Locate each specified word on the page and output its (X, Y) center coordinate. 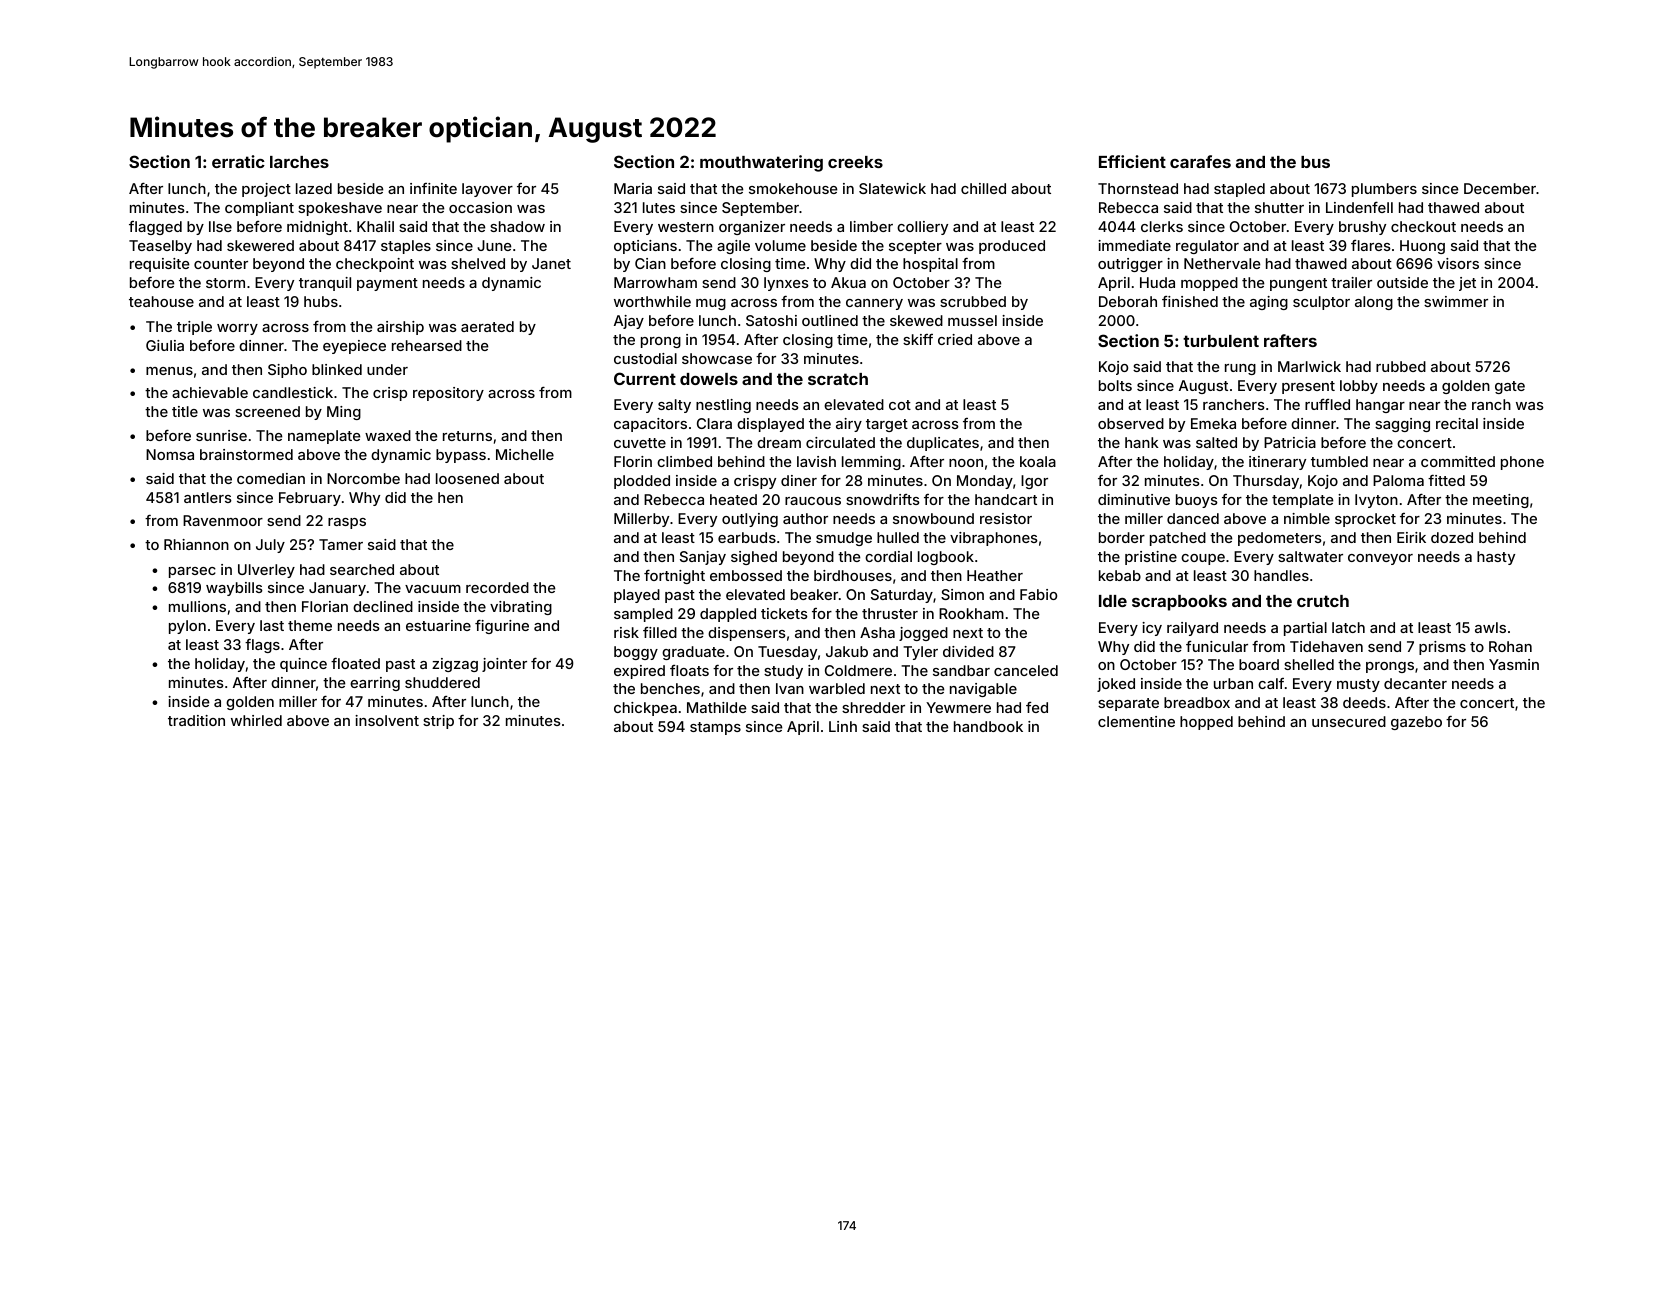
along (1374, 303)
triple (194, 328)
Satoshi (771, 320)
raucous (813, 501)
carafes (1200, 161)
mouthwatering (761, 163)
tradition (196, 720)
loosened (467, 478)
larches (299, 162)
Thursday (1266, 482)
